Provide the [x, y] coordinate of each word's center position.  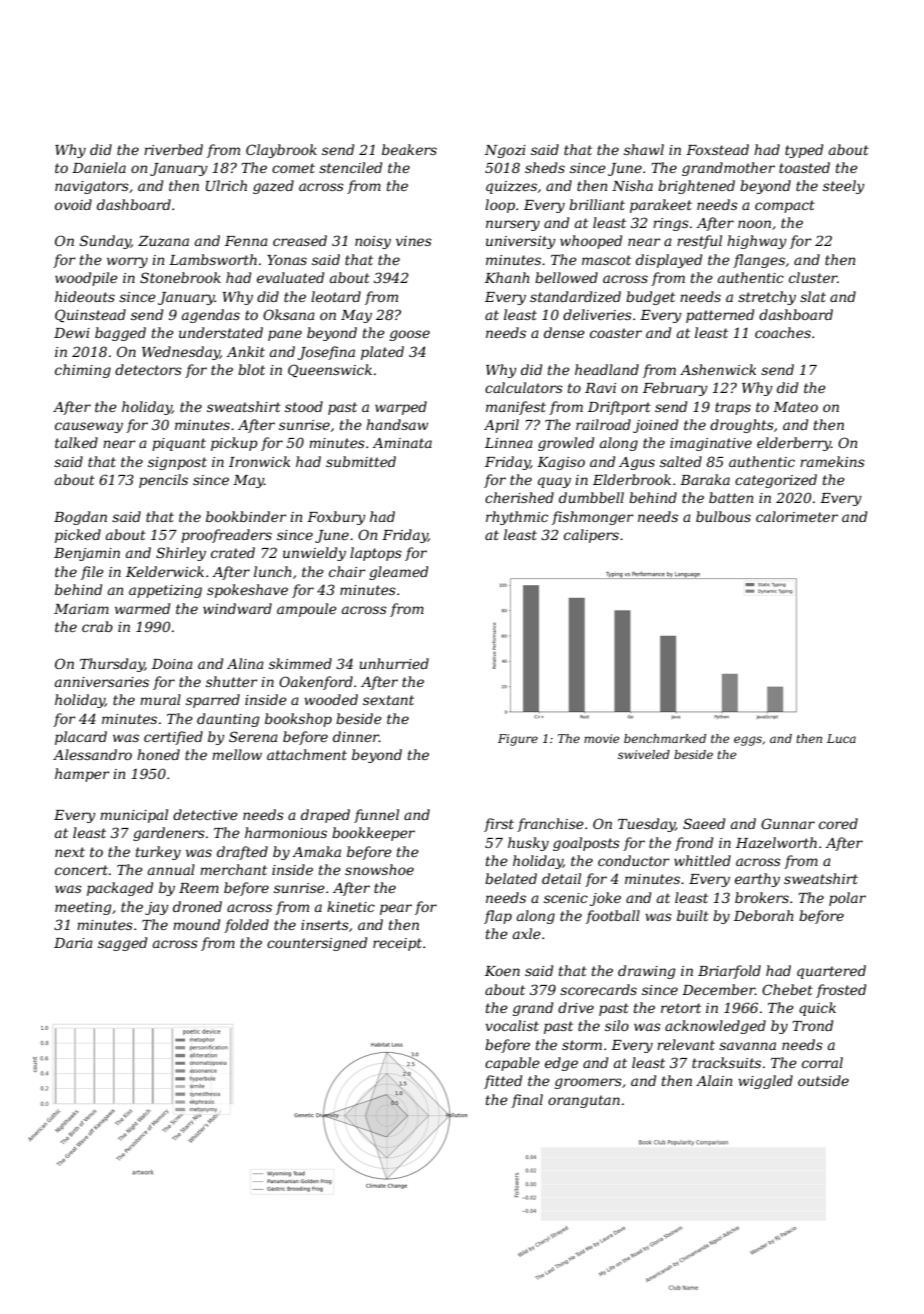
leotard [336, 296]
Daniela [99, 167]
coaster [616, 333]
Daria [73, 943]
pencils [163, 481]
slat [813, 296]
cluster [813, 277]
